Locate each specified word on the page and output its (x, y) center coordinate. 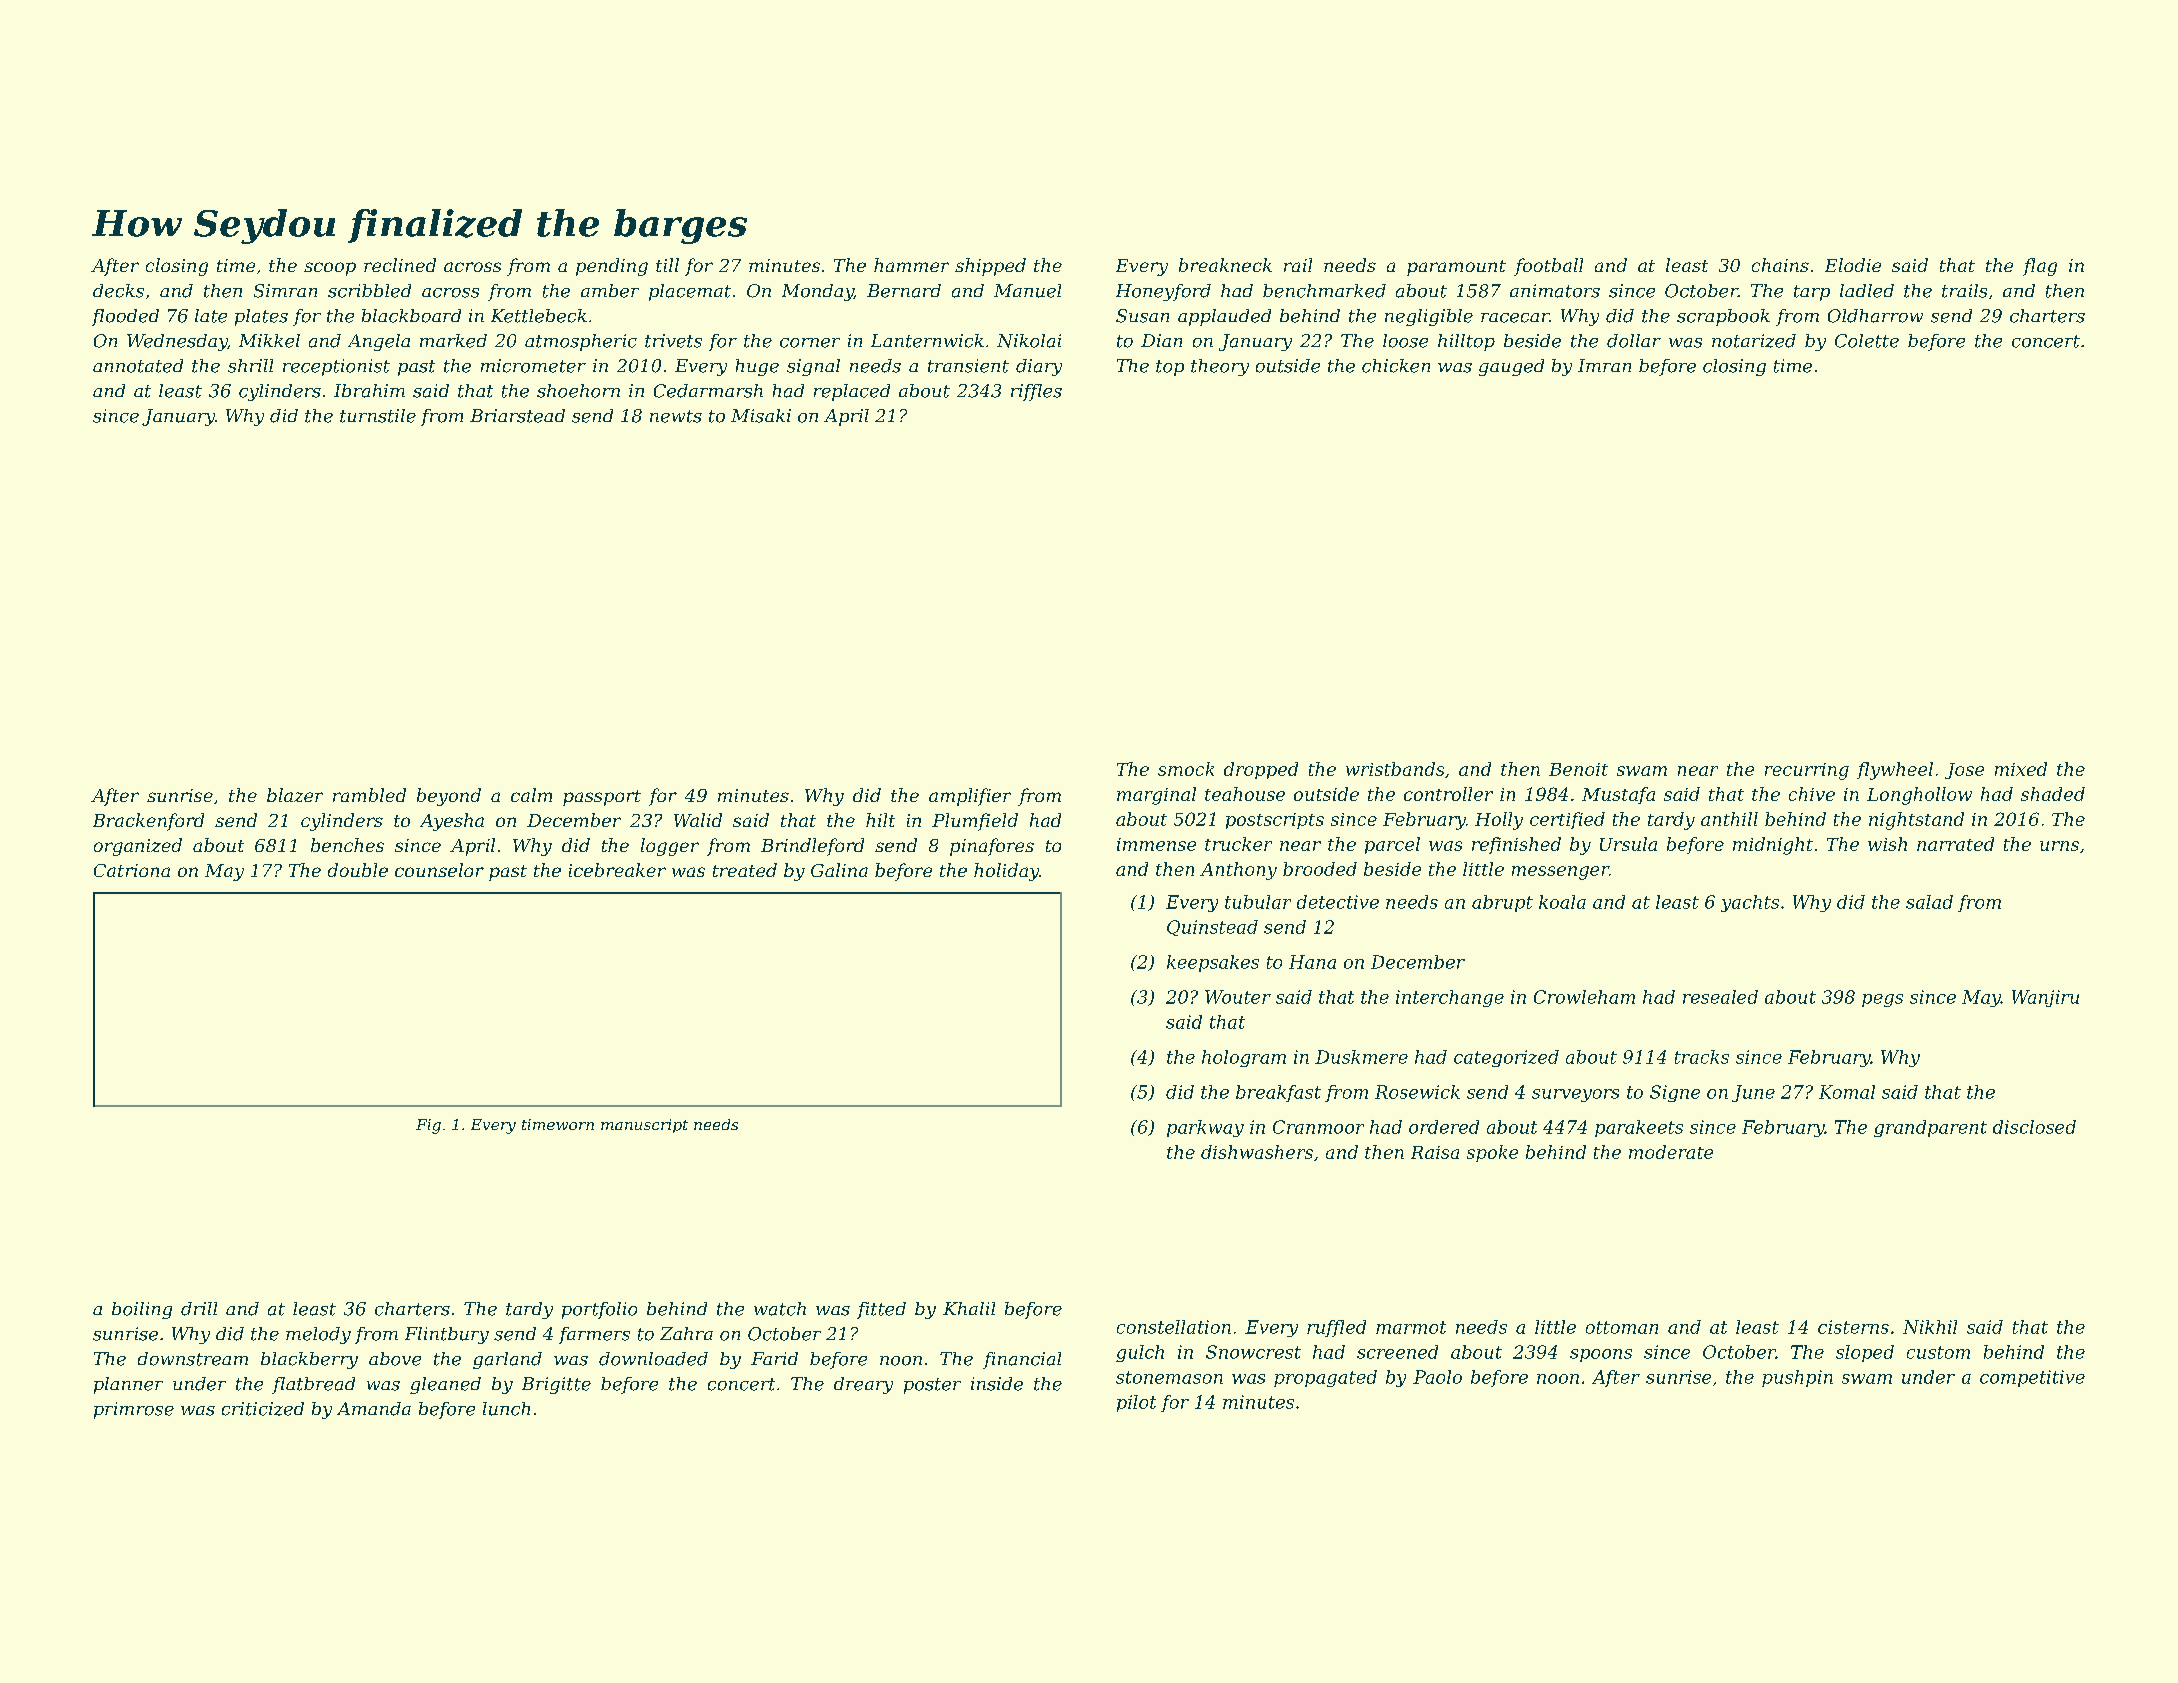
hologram (1244, 1058)
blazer (295, 795)
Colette (1867, 341)
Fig (428, 1126)
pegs (1882, 1000)
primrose (134, 1410)
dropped (1261, 770)
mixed (2021, 769)
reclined (400, 265)
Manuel (1027, 291)
